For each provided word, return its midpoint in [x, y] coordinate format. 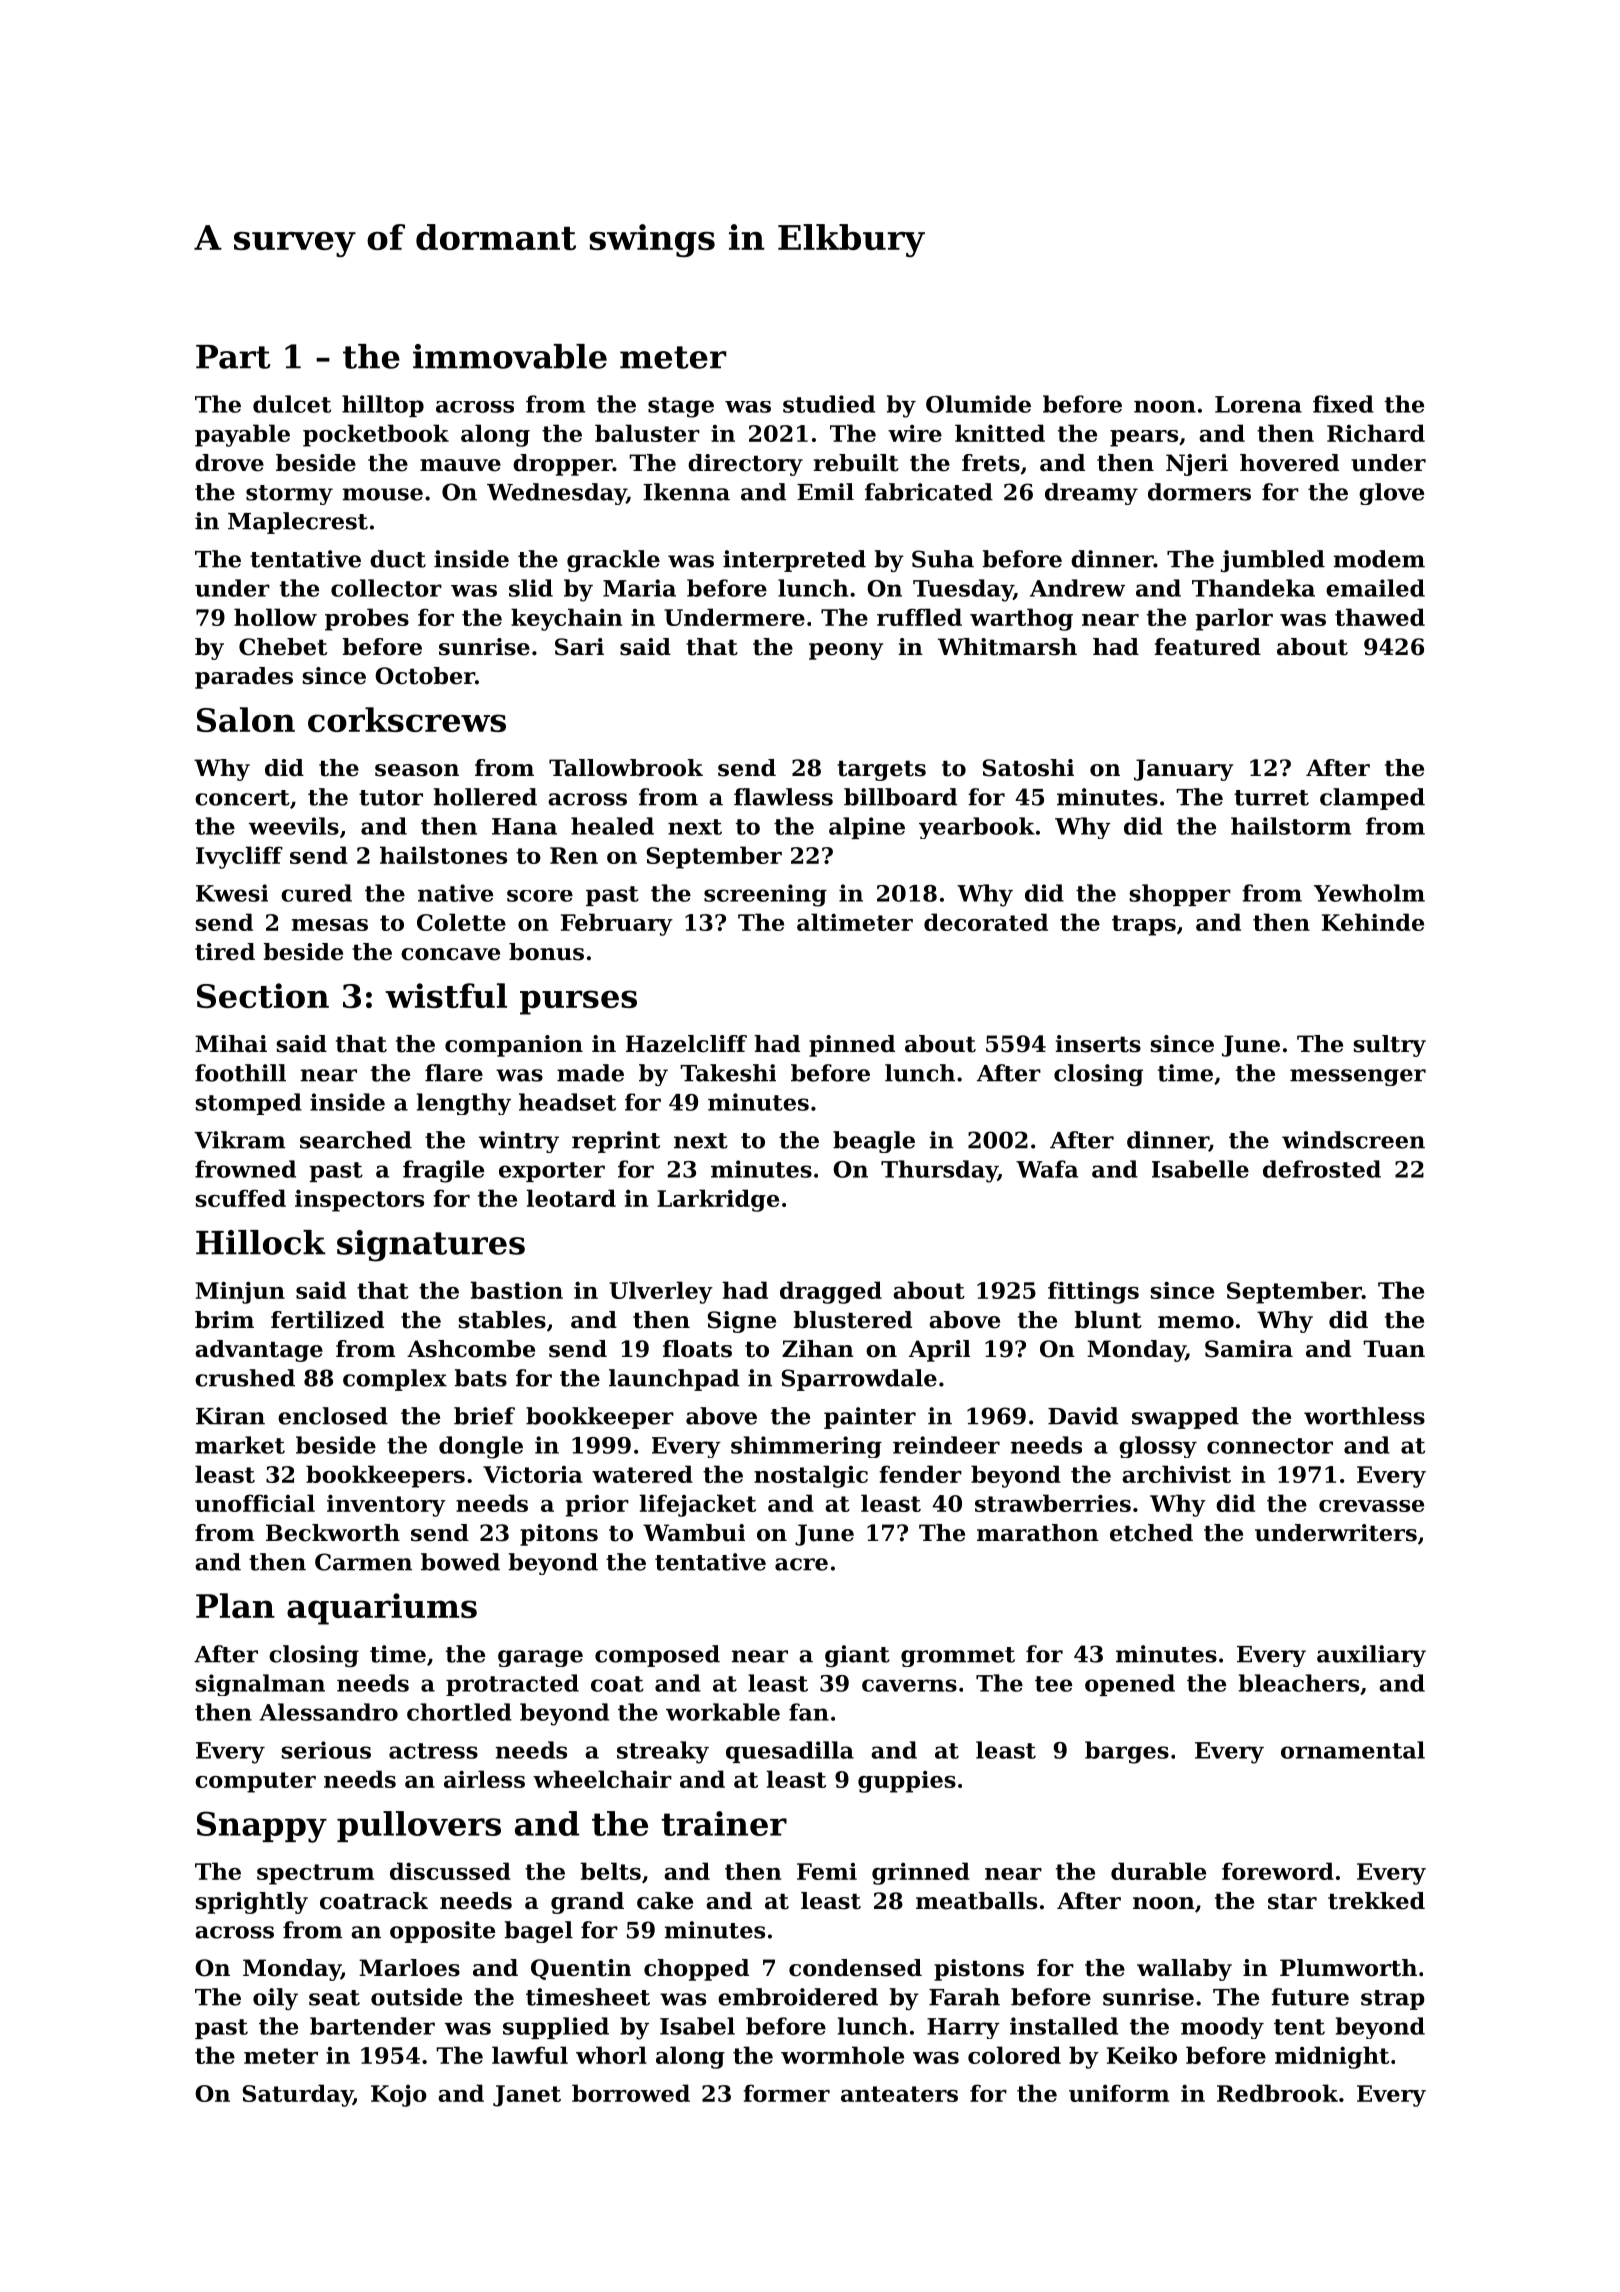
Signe [742, 1322]
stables [502, 1320]
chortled [459, 1712]
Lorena [1258, 404]
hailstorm [1291, 826]
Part [233, 357]
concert [242, 798]
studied [829, 404]
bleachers [1299, 1683]
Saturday [298, 2095]
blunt [1108, 1320]
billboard [900, 797]
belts [611, 1871]
